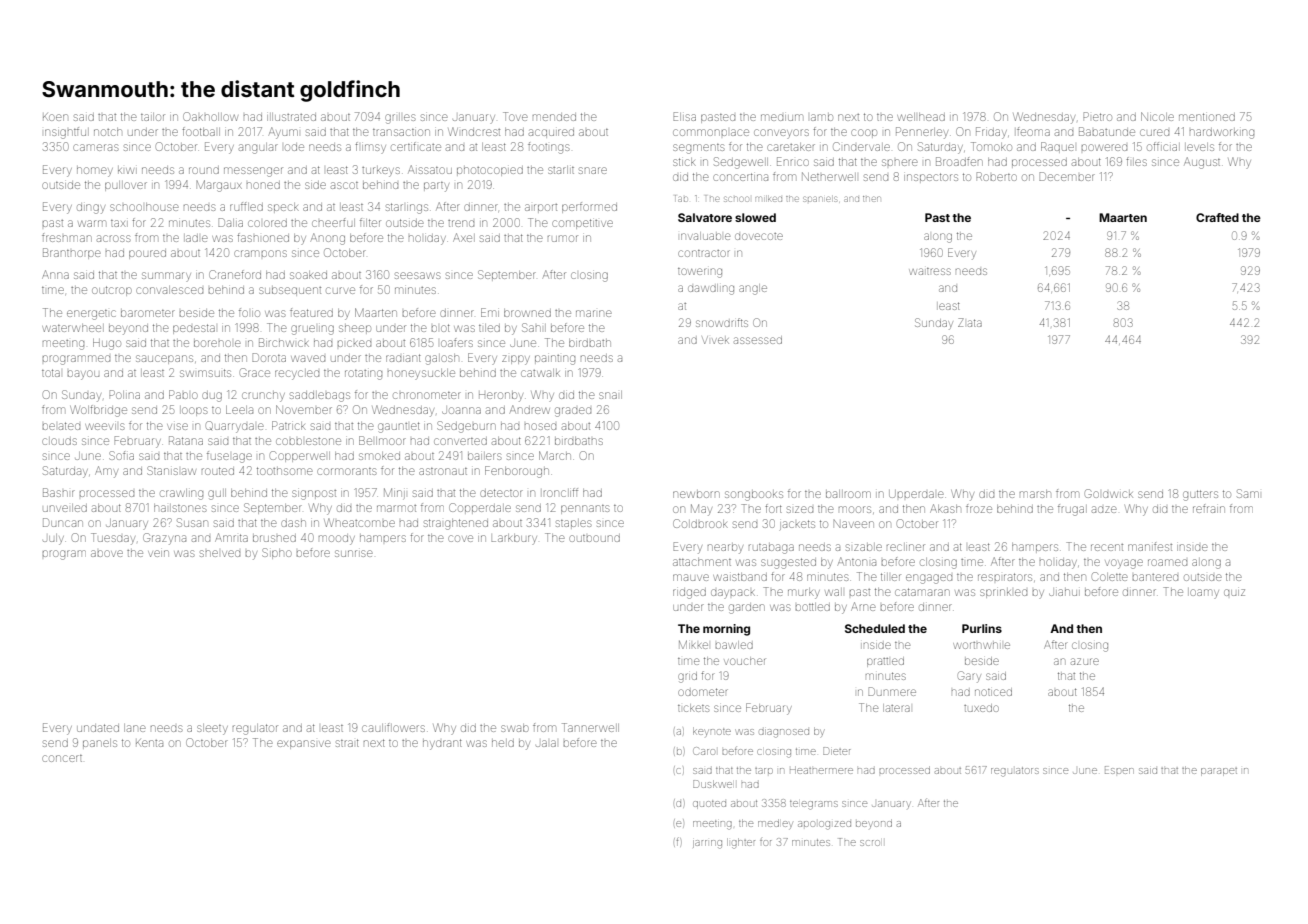 This screenshot has width=1308, height=924. What do you see at coordinates (970, 322) in the screenshot?
I see `Zlata` at bounding box center [970, 322].
